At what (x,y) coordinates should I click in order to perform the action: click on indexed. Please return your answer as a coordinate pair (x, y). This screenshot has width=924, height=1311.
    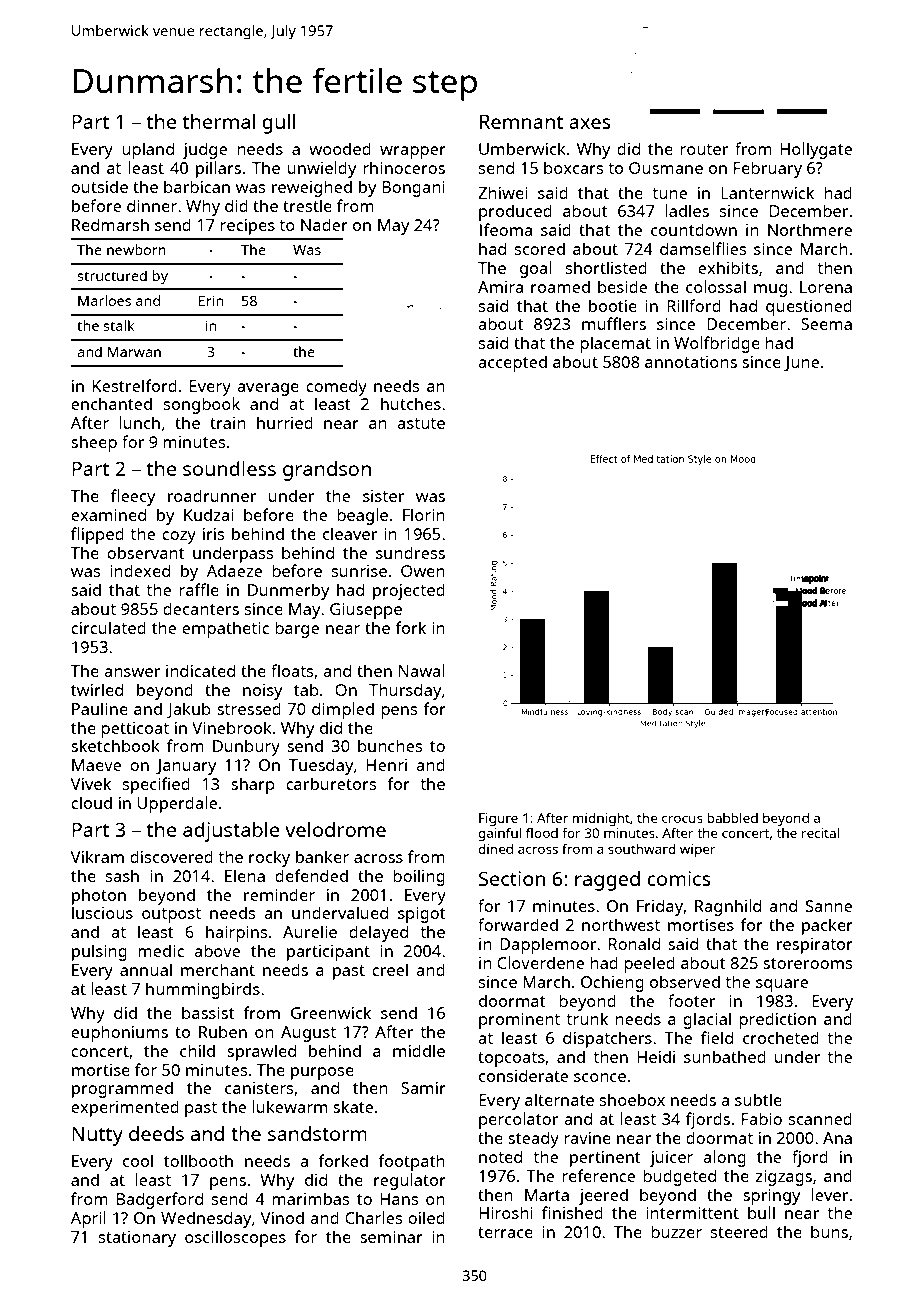
    Looking at the image, I should click on (140, 570).
